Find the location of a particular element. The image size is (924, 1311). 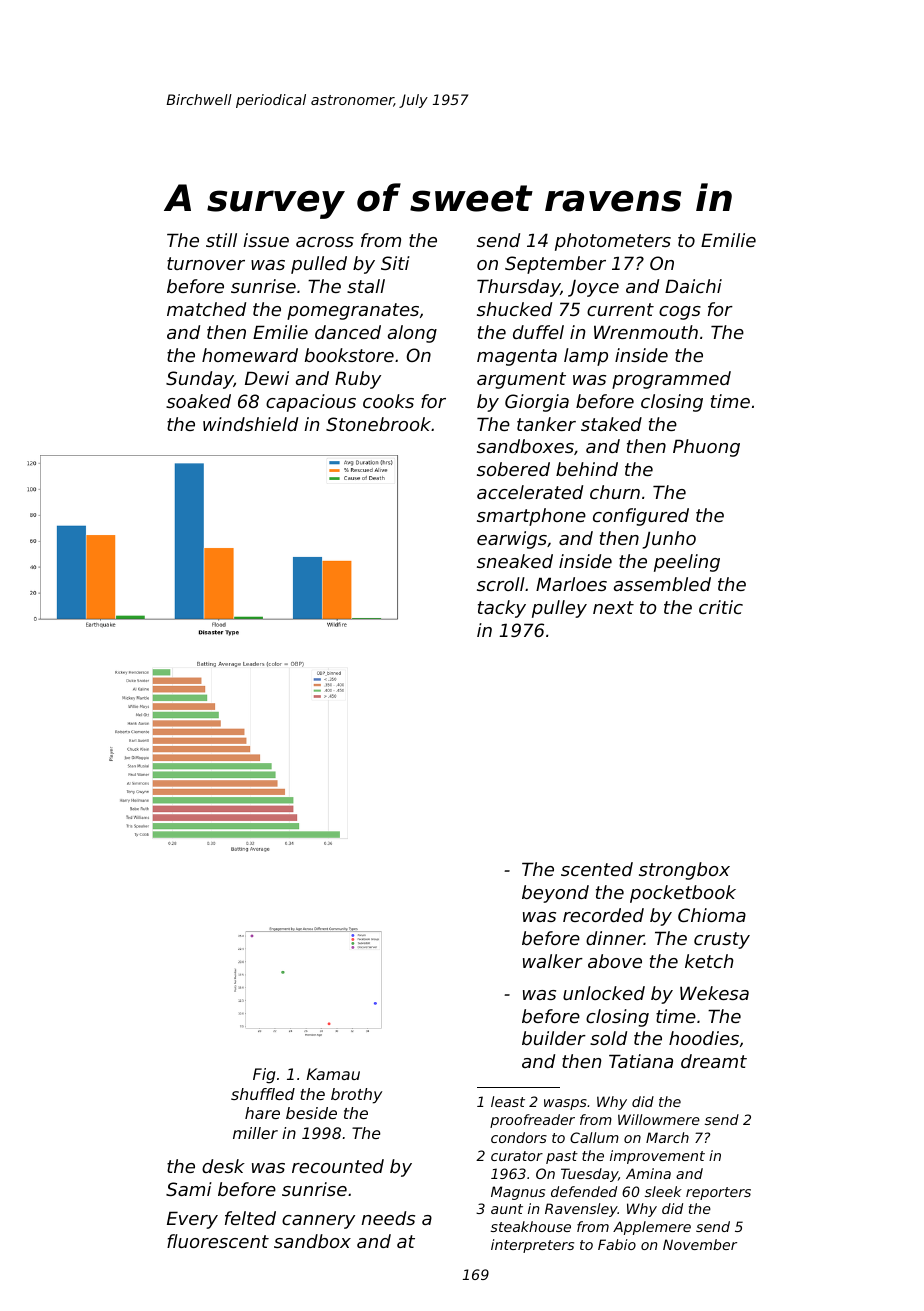

soaked is located at coordinates (198, 401).
